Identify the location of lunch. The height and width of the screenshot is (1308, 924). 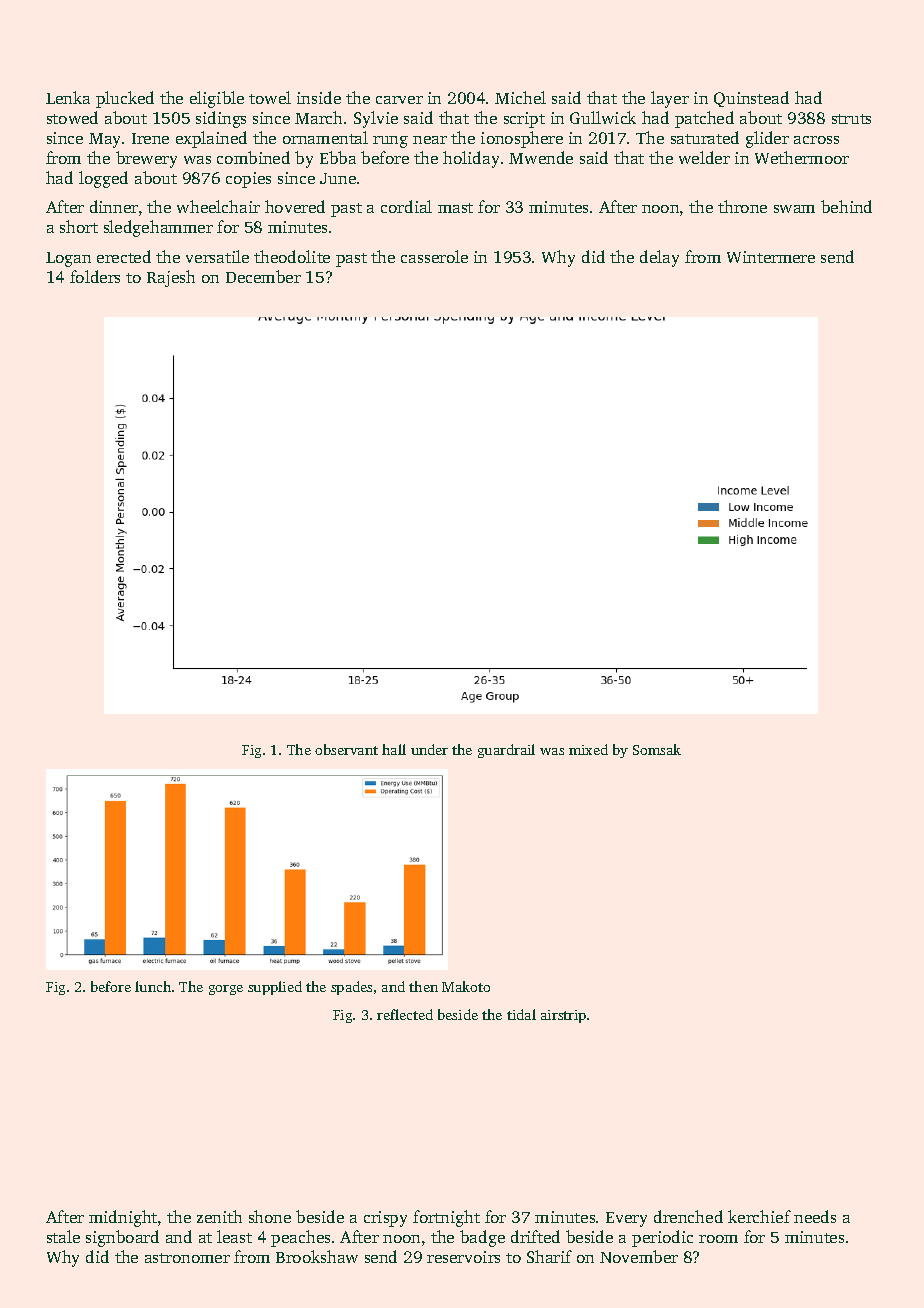
(153, 986).
